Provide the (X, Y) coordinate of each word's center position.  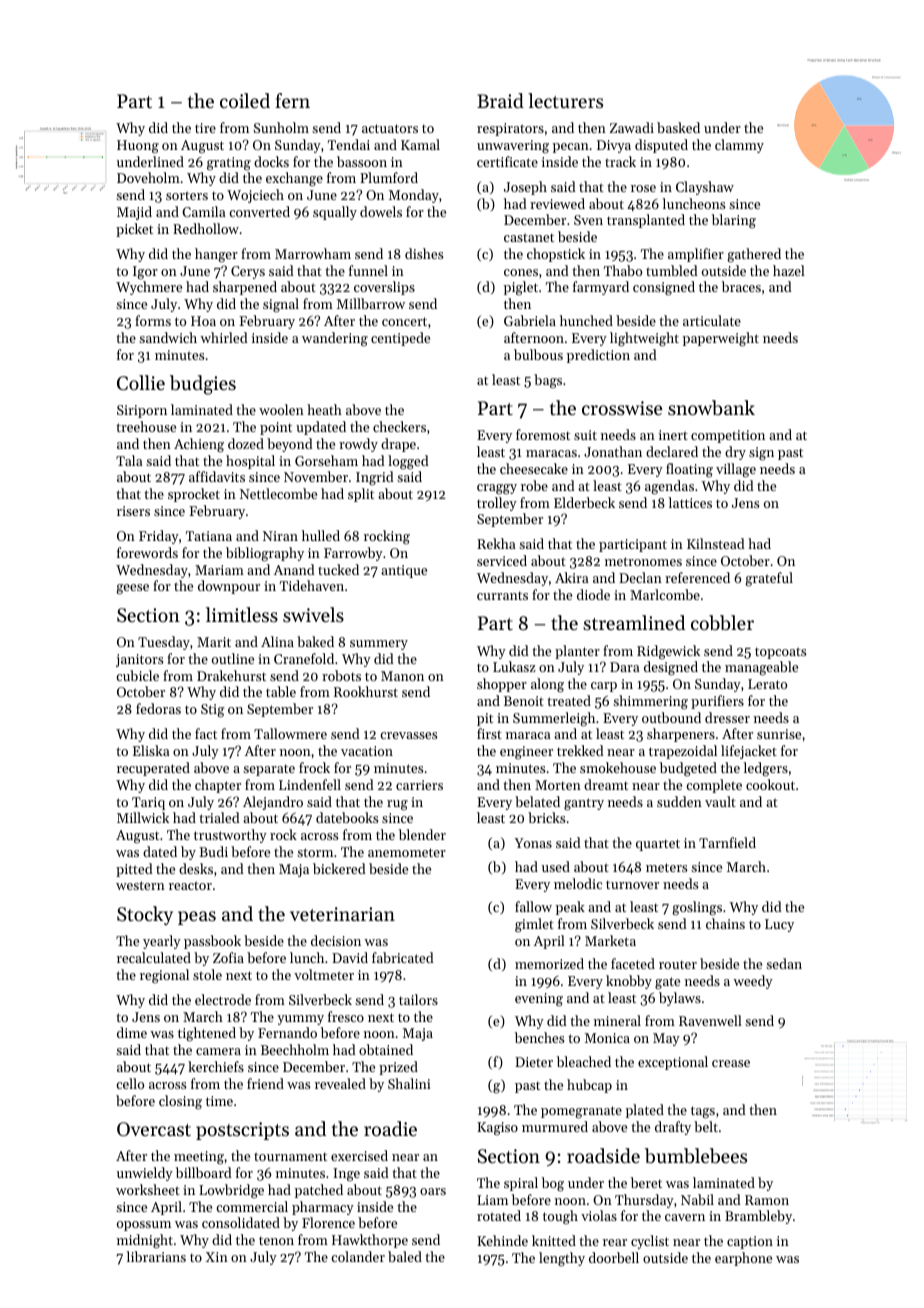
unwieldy (145, 1174)
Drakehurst (231, 675)
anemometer (407, 852)
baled (405, 1256)
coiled (245, 100)
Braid (500, 100)
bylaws (680, 999)
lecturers (565, 100)
